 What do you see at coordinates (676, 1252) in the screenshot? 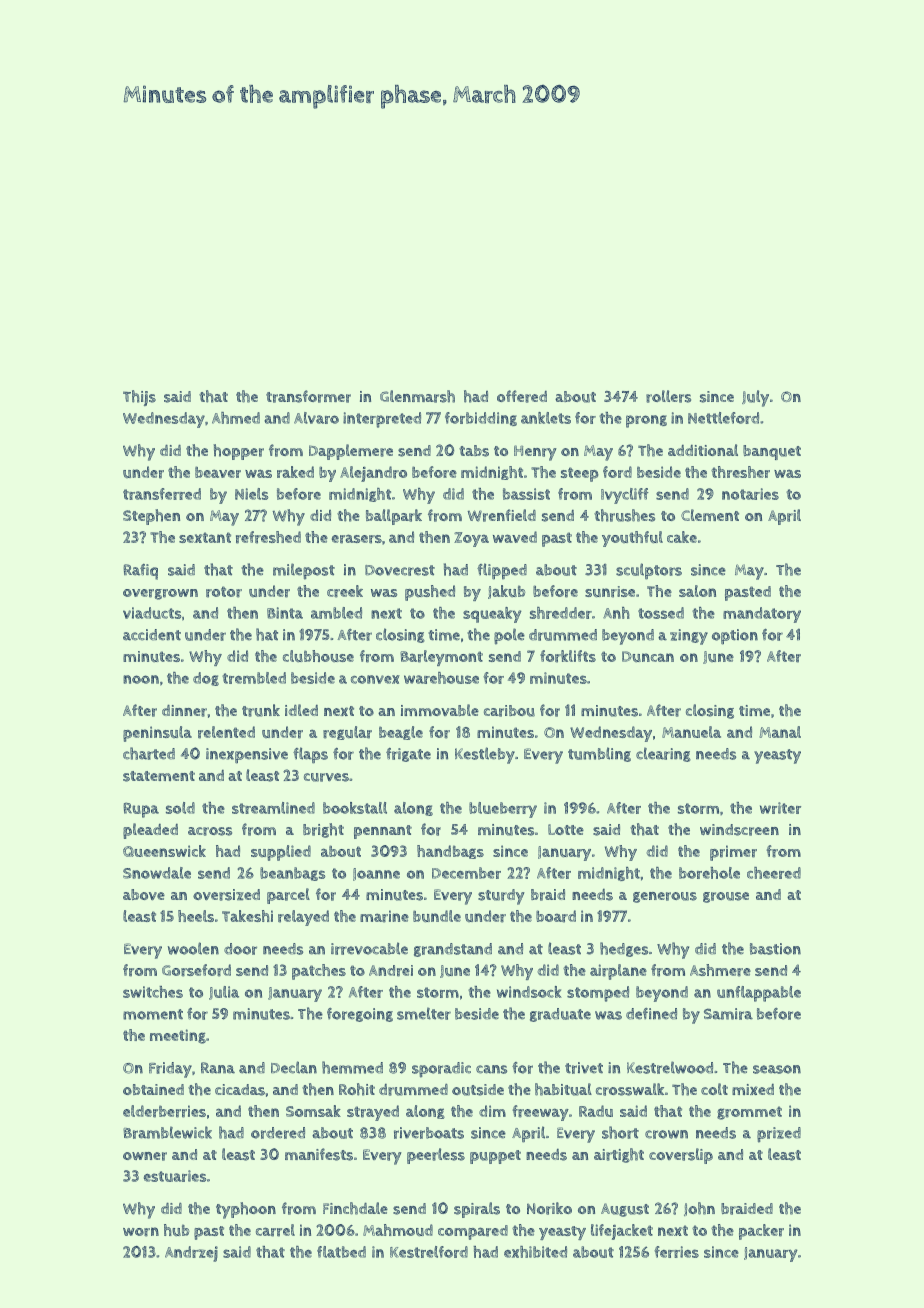
I see `ferries` at bounding box center [676, 1252].
